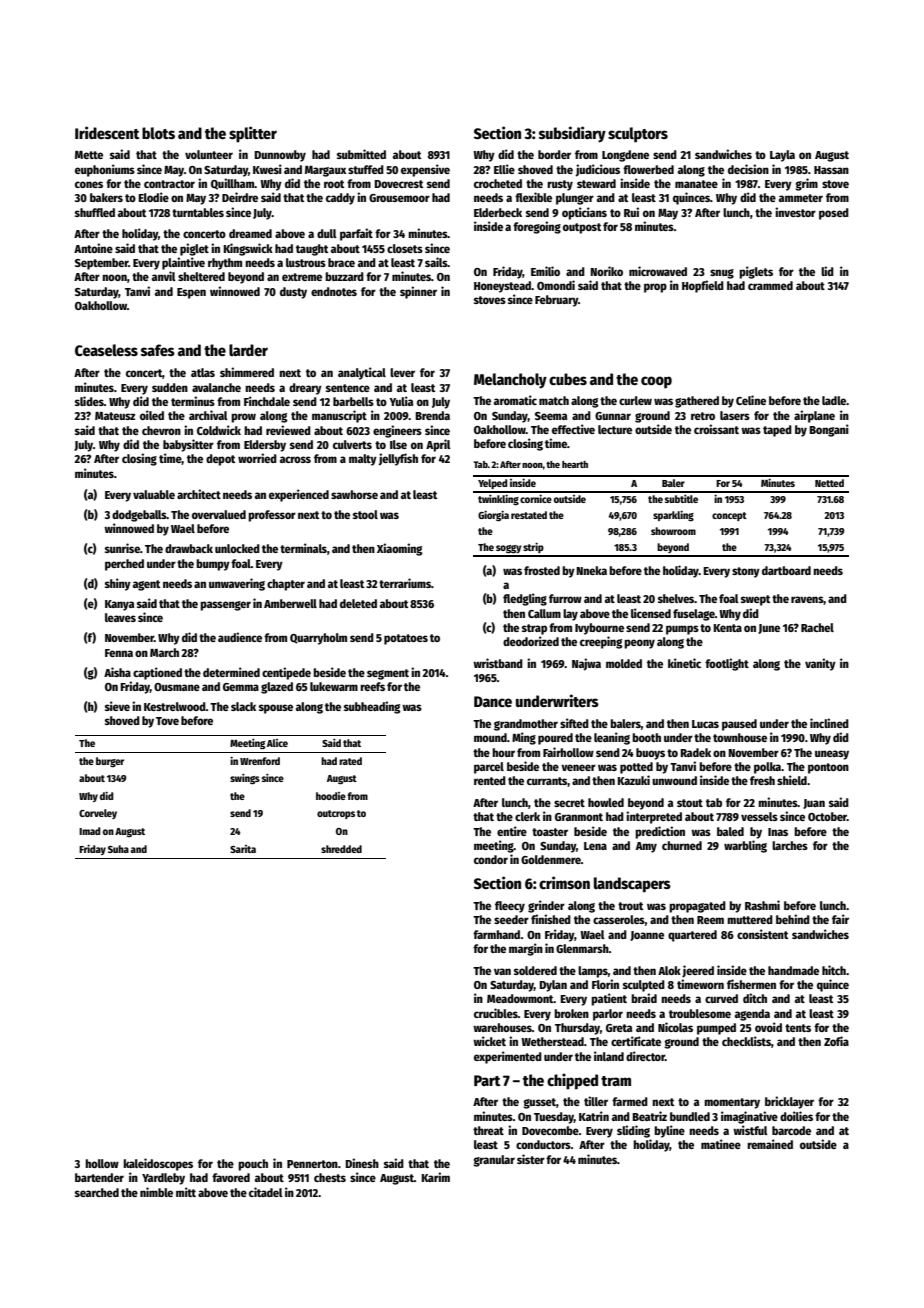 The image size is (924, 1308). Describe the element at coordinates (157, 673) in the screenshot. I see `captioned` at that location.
